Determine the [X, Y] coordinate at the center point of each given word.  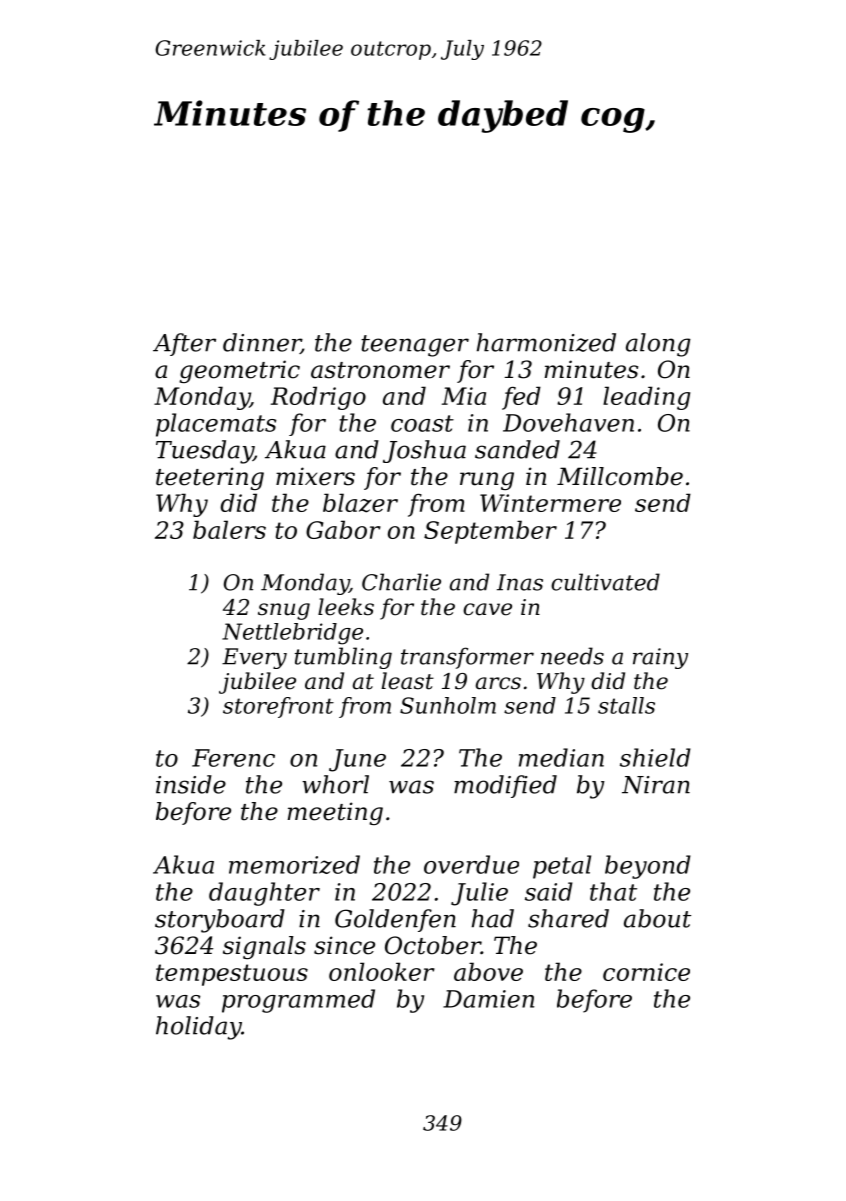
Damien [488, 999]
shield [655, 757]
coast [422, 423]
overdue [471, 864]
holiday [199, 1028]
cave [487, 609]
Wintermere [550, 503]
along [658, 345]
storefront [278, 707]
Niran [656, 785]
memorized [294, 864]
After [184, 344]
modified [505, 786]
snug [284, 611]
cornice [646, 972]
